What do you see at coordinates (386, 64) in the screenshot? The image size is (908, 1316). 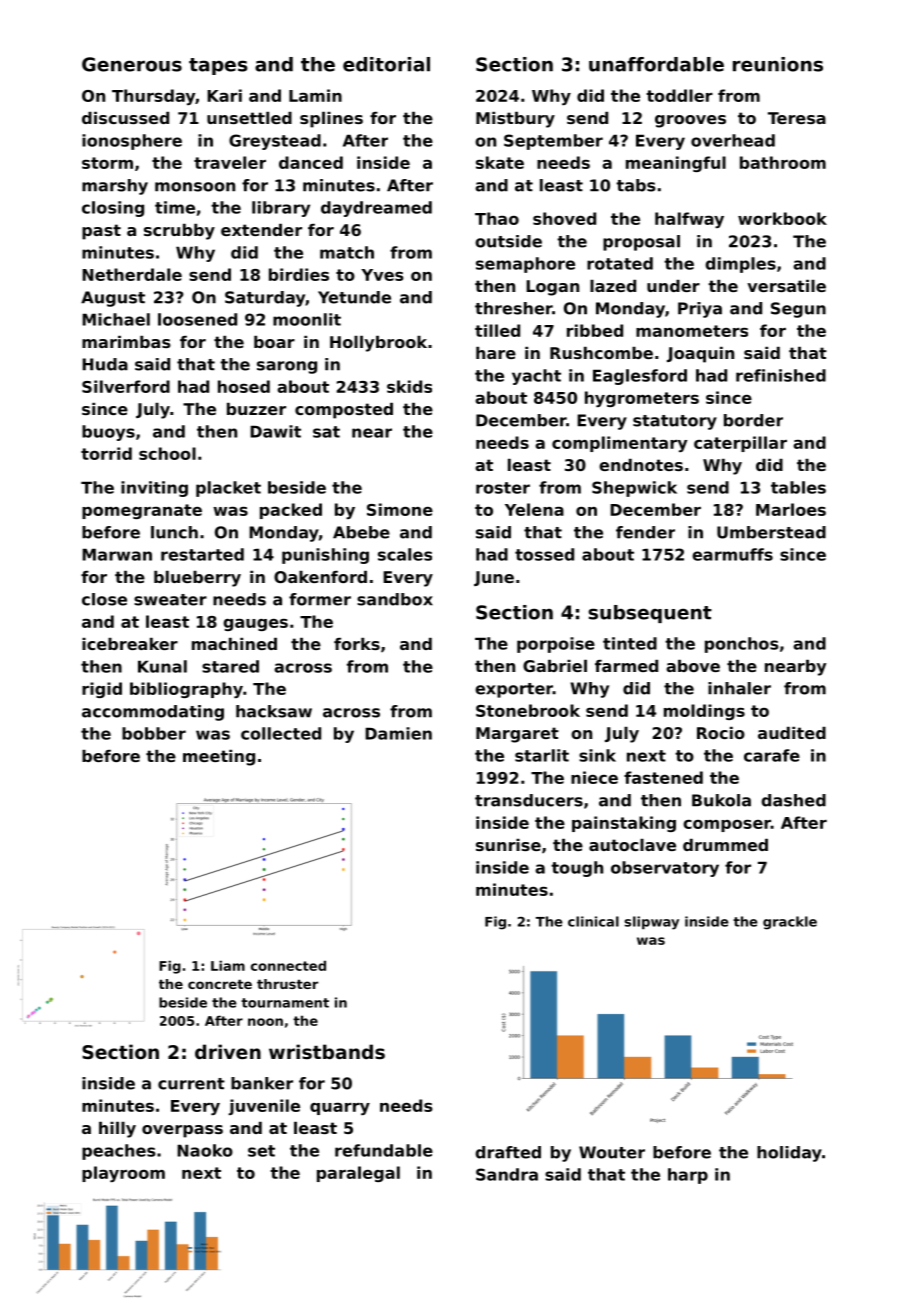 I see `editorial` at bounding box center [386, 64].
